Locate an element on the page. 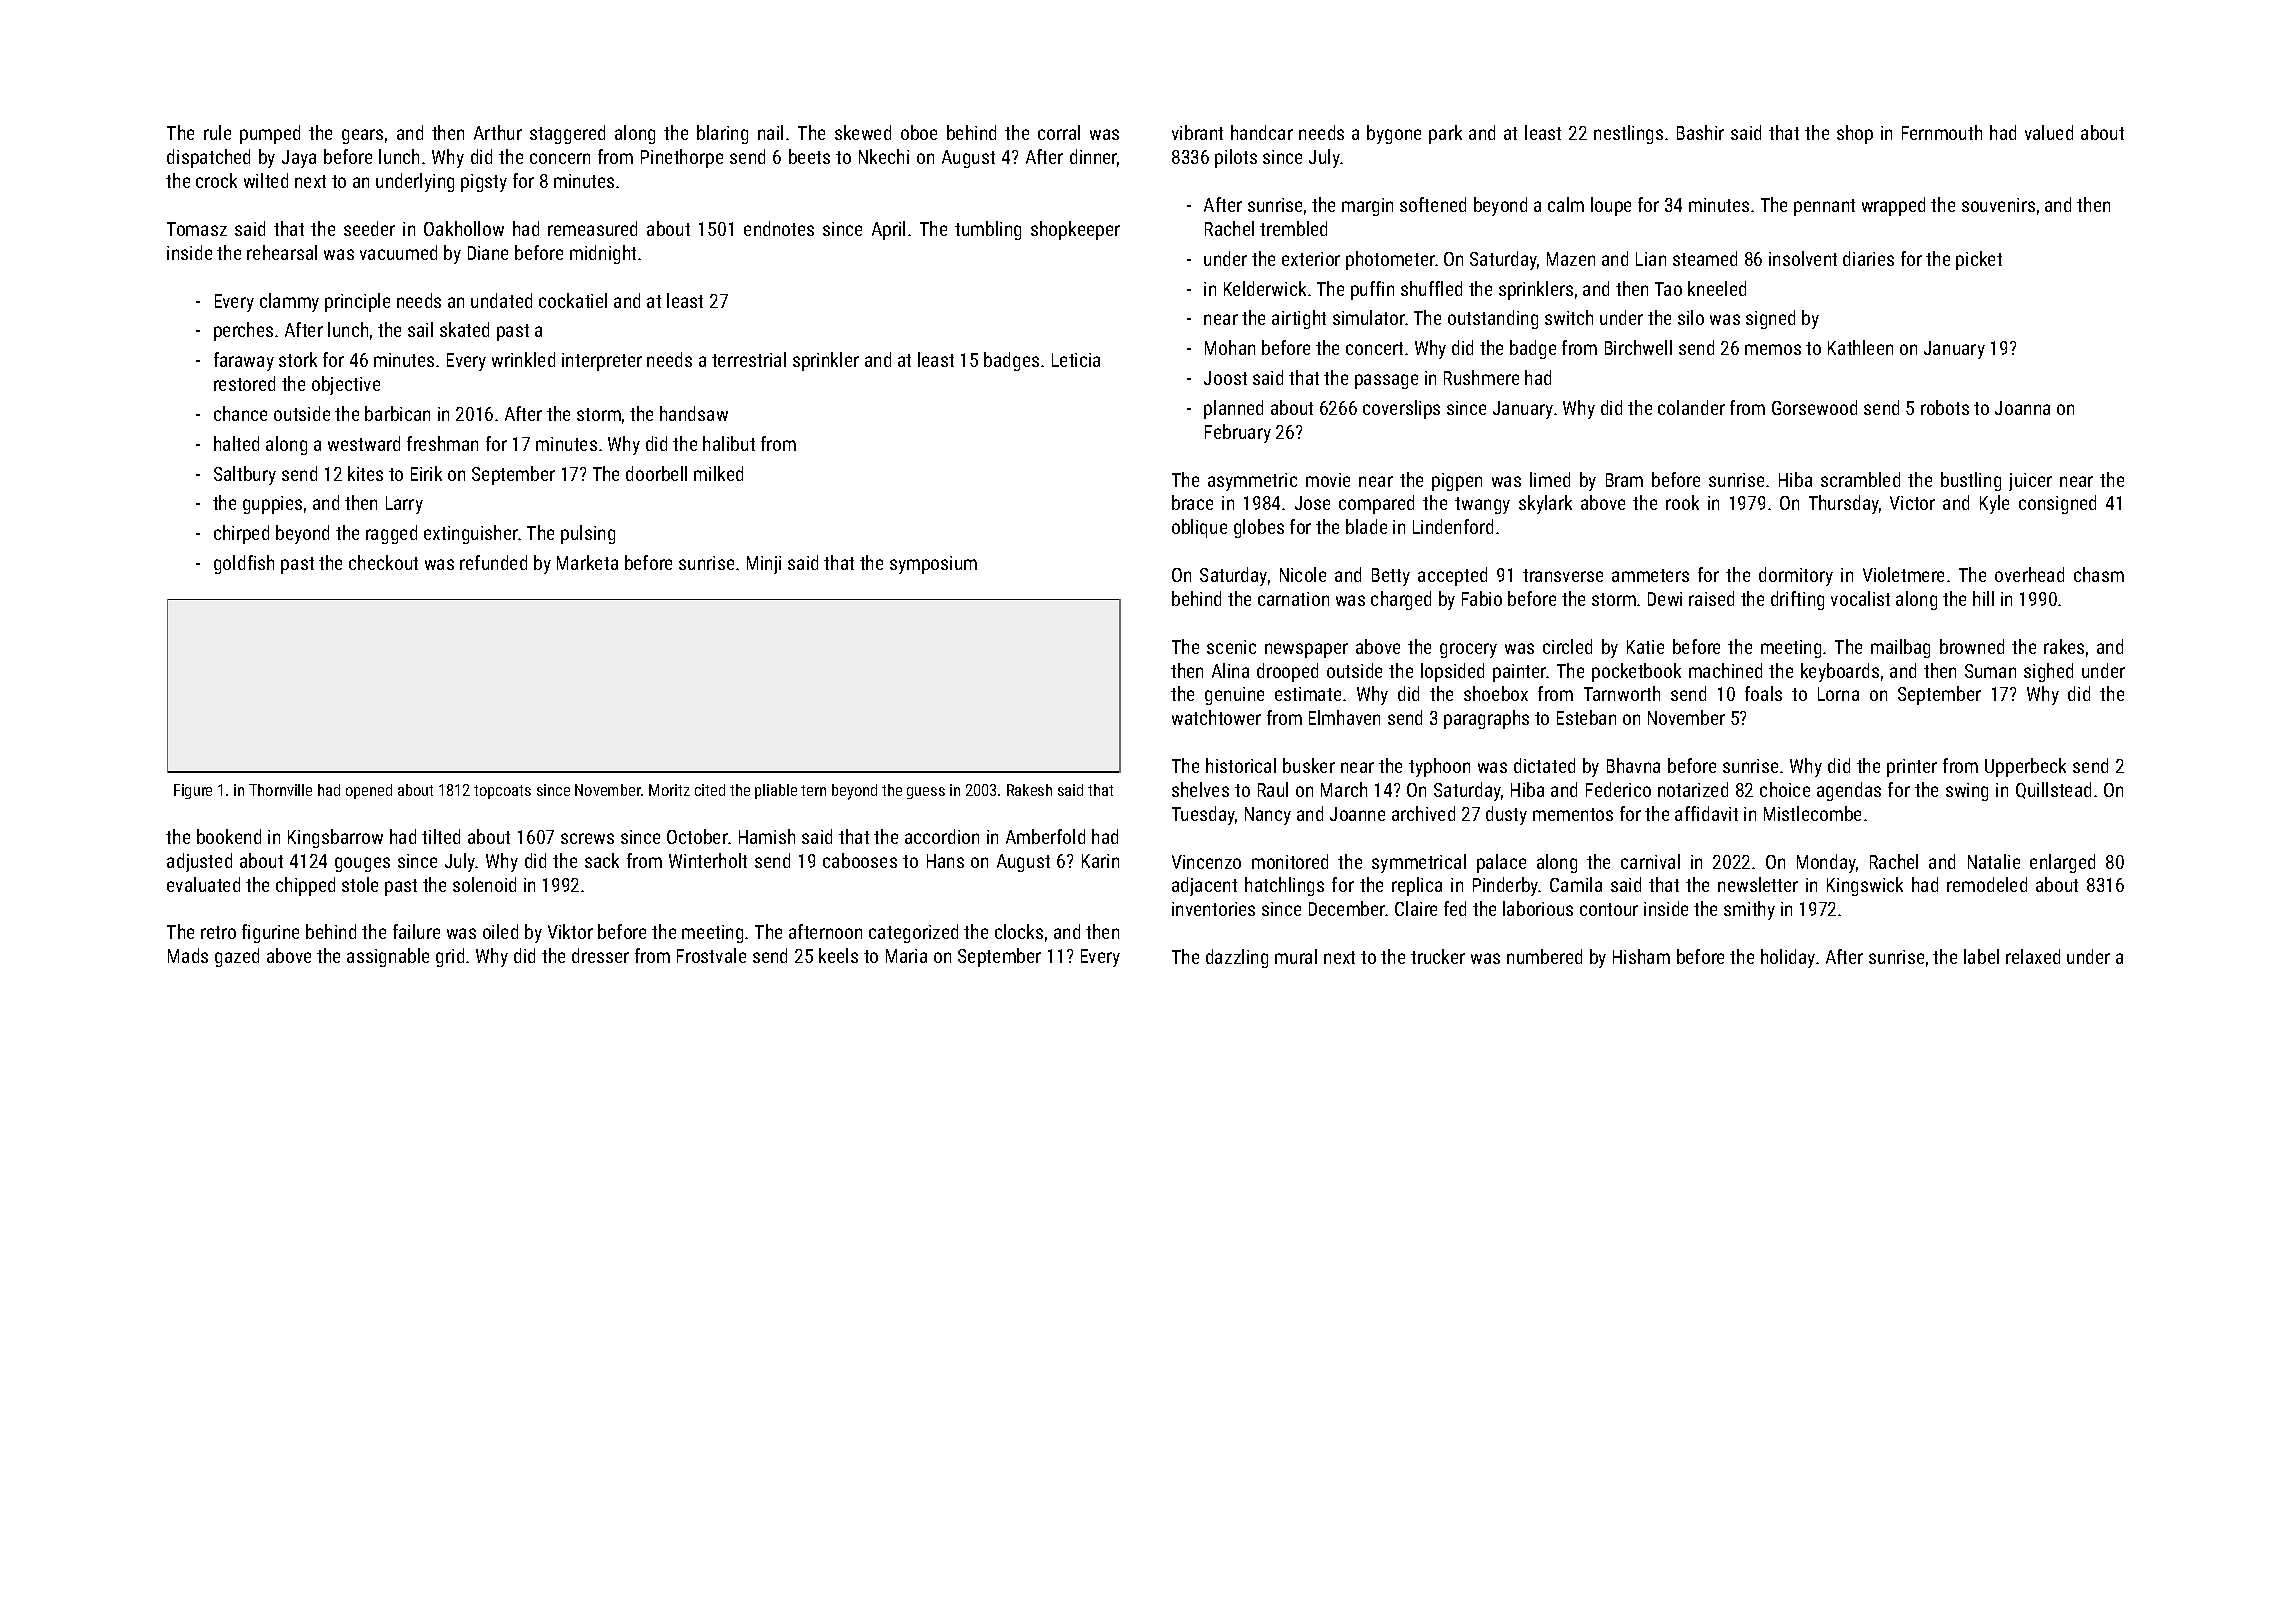 Image resolution: width=2292 pixels, height=1620 pixels. chance is located at coordinates (240, 413).
